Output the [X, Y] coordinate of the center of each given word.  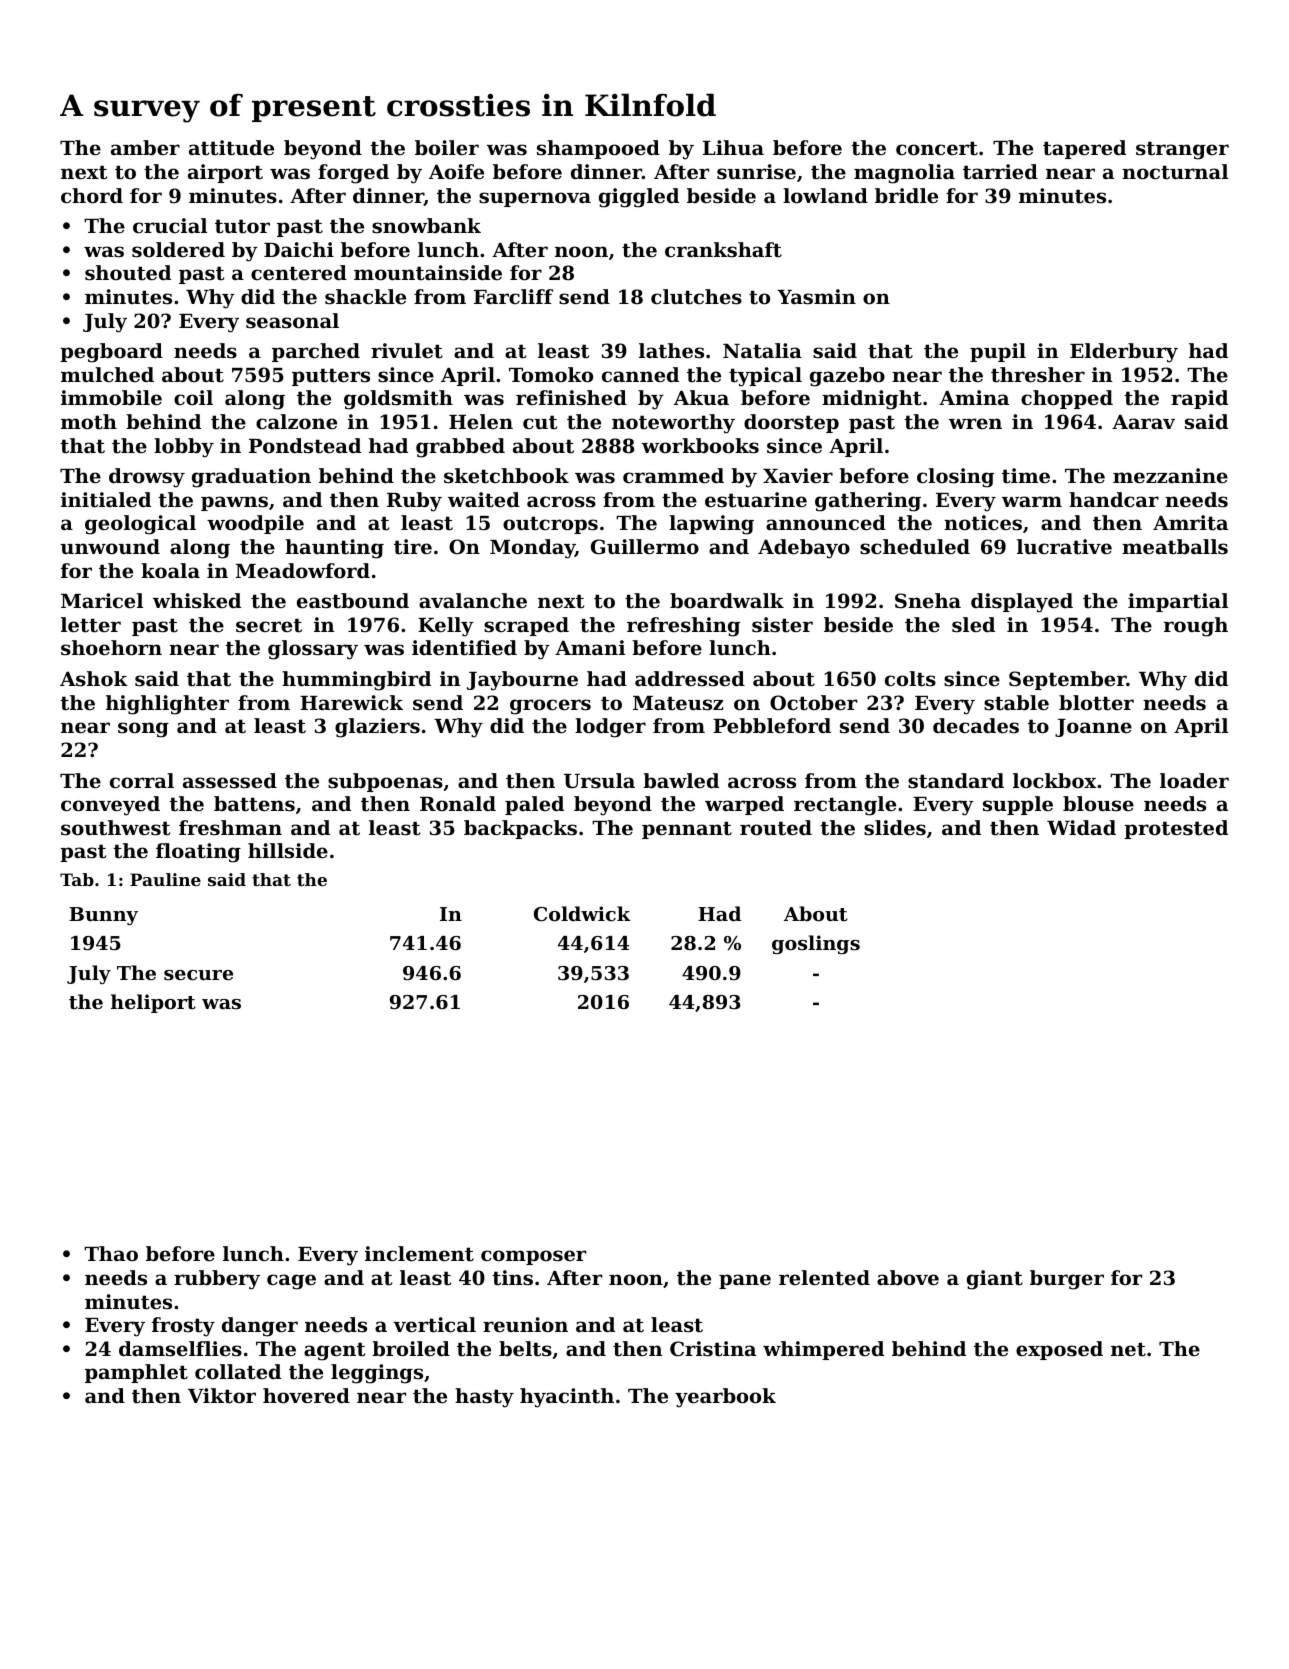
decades [976, 725]
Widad [1081, 827]
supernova [535, 199]
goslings [816, 944]
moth [89, 422]
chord [92, 195]
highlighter [167, 705]
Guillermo [645, 546]
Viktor [222, 1396]
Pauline [165, 879]
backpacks [520, 829]
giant [995, 1280]
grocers [550, 707]
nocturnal [1175, 172]
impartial [1178, 602]
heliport [153, 1003]
